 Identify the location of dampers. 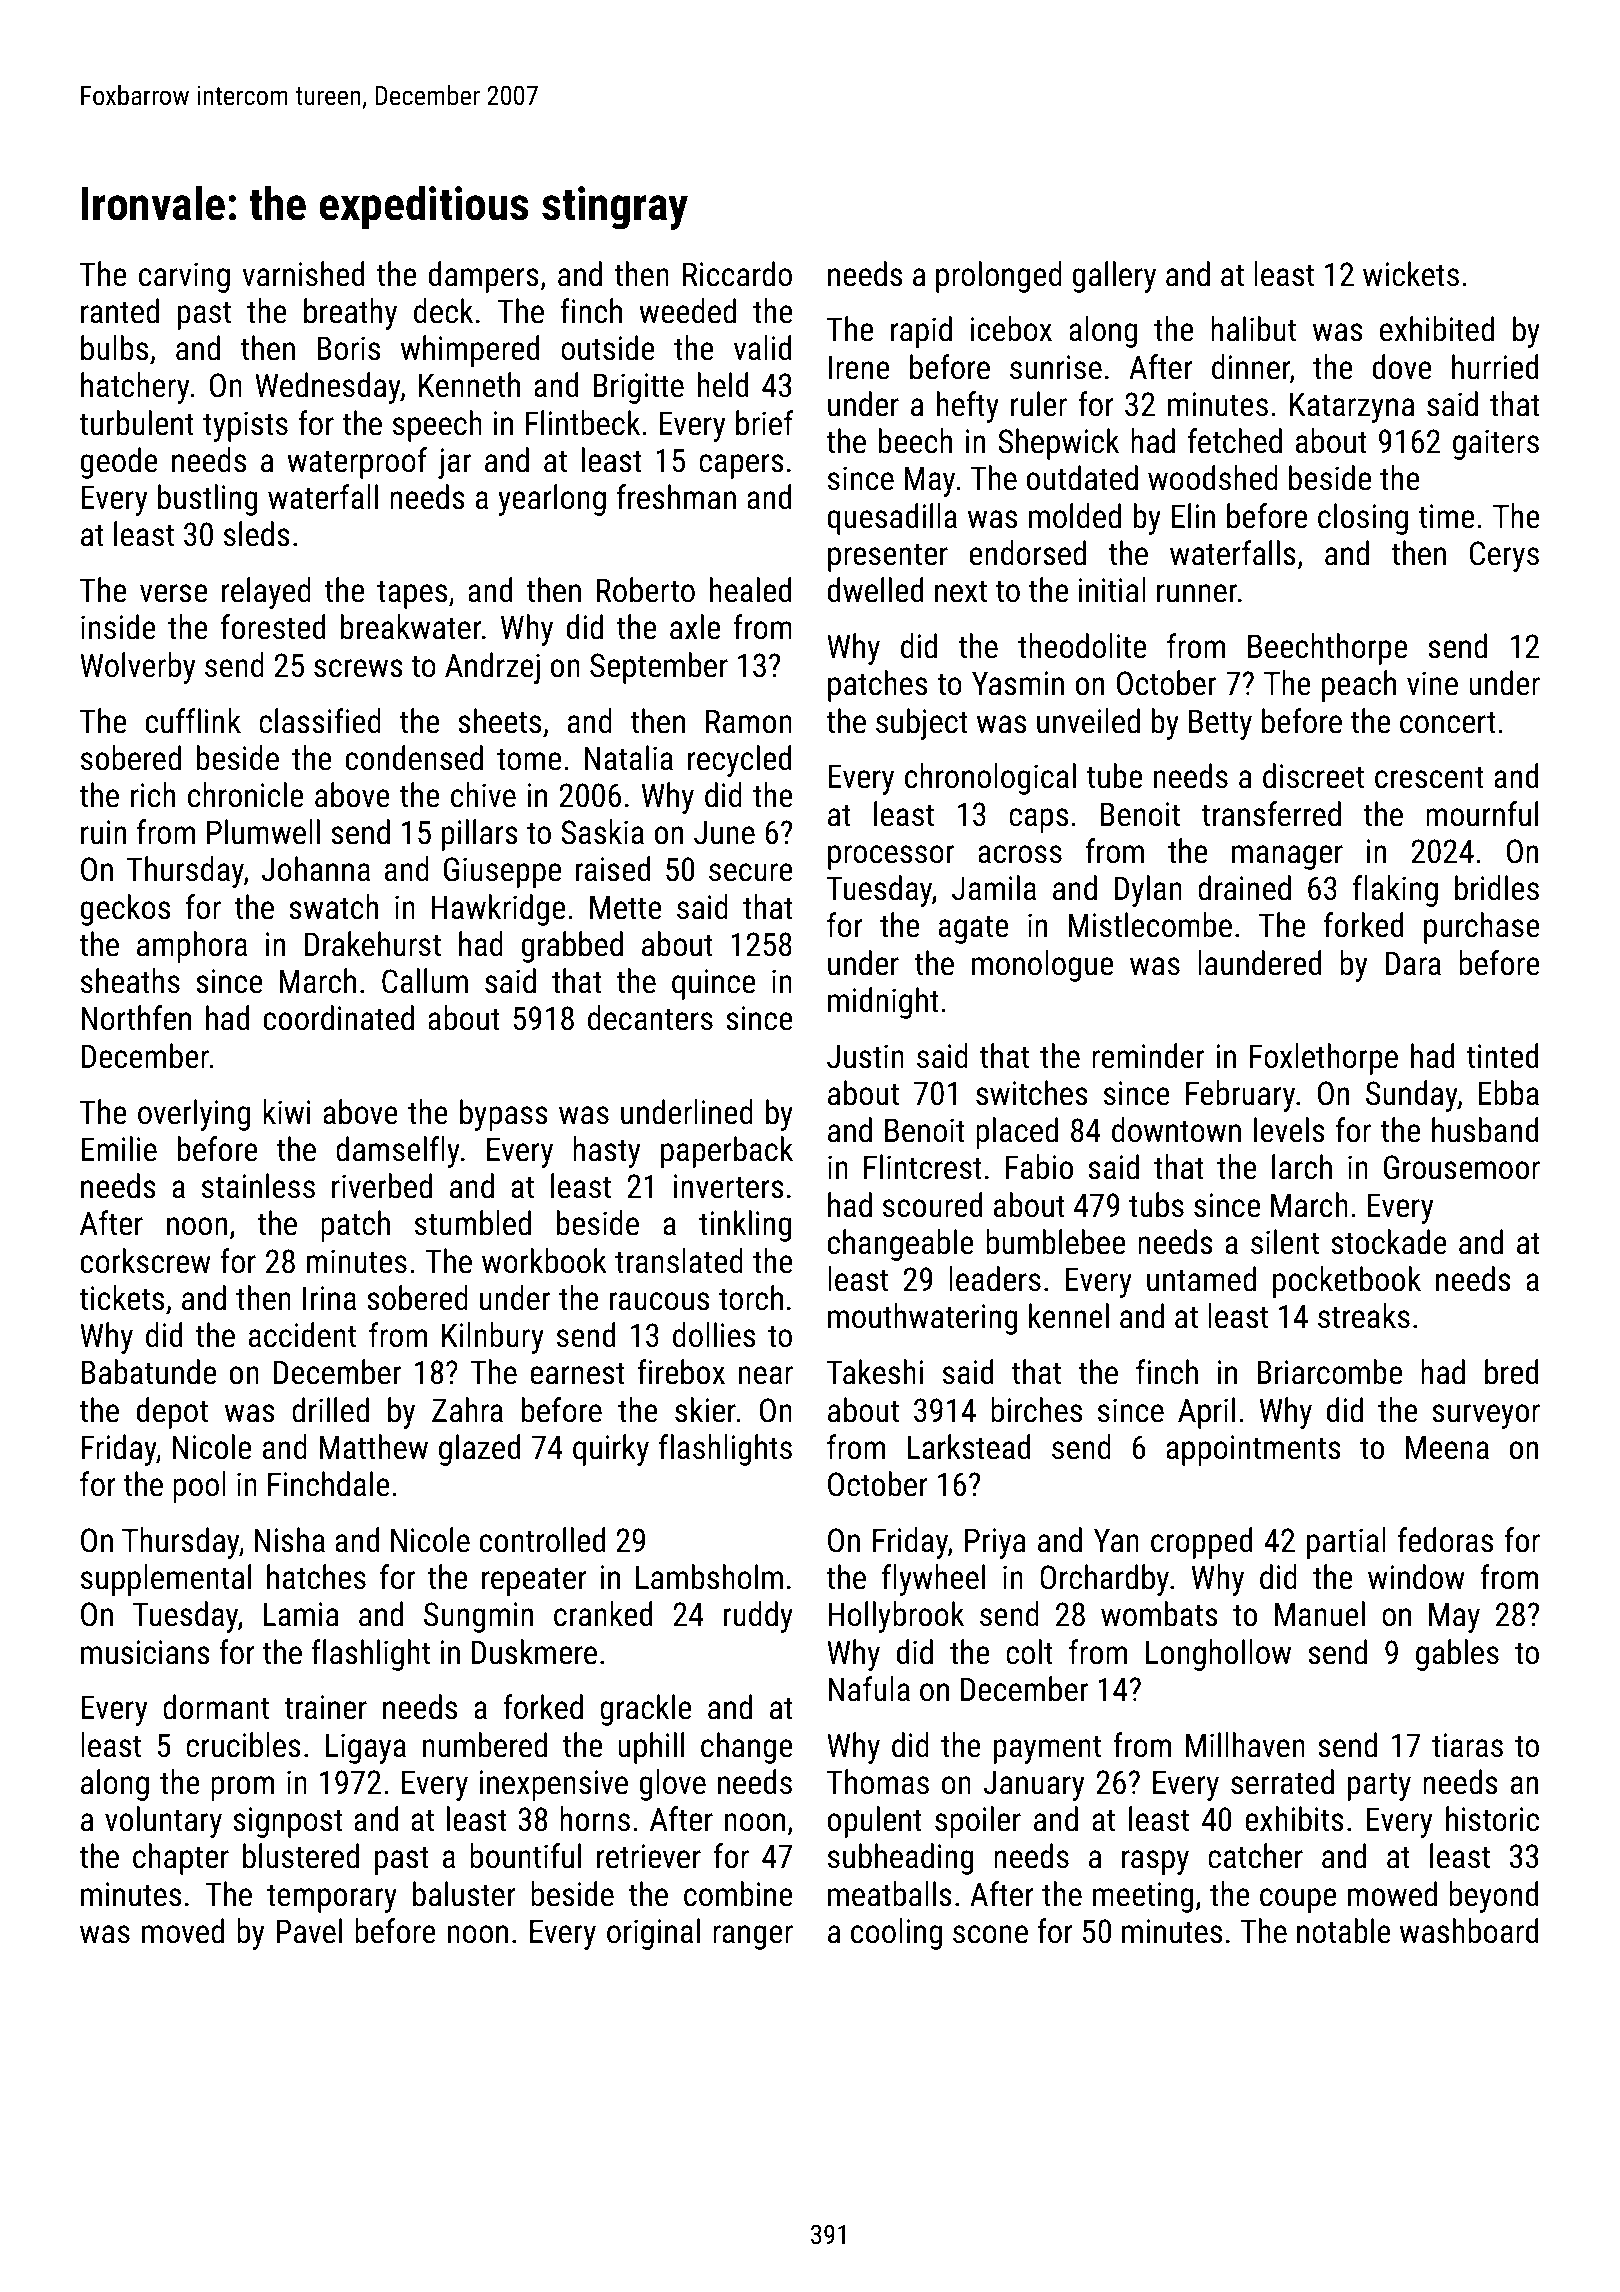
(484, 277).
